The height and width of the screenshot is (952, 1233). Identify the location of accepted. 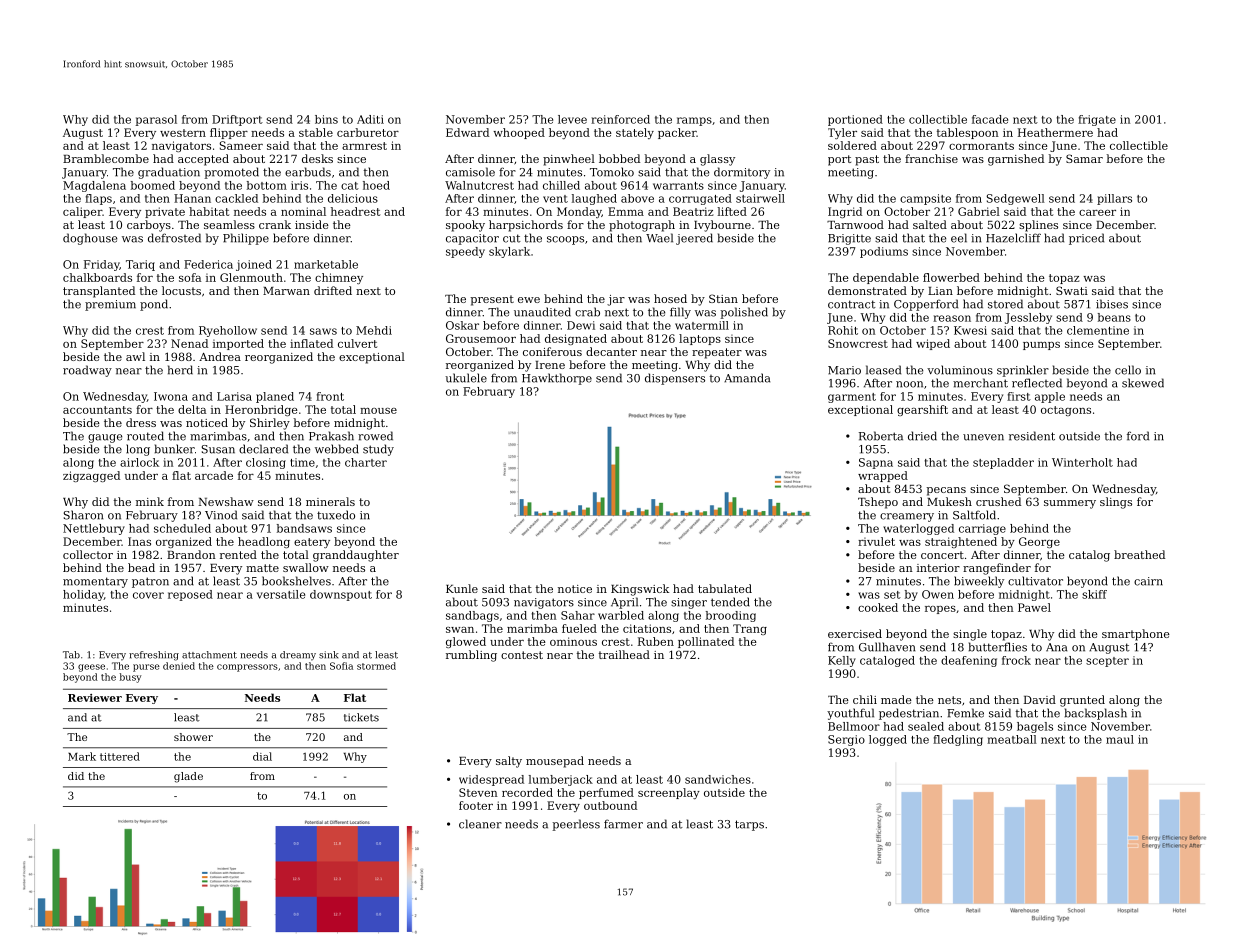
(203, 160).
